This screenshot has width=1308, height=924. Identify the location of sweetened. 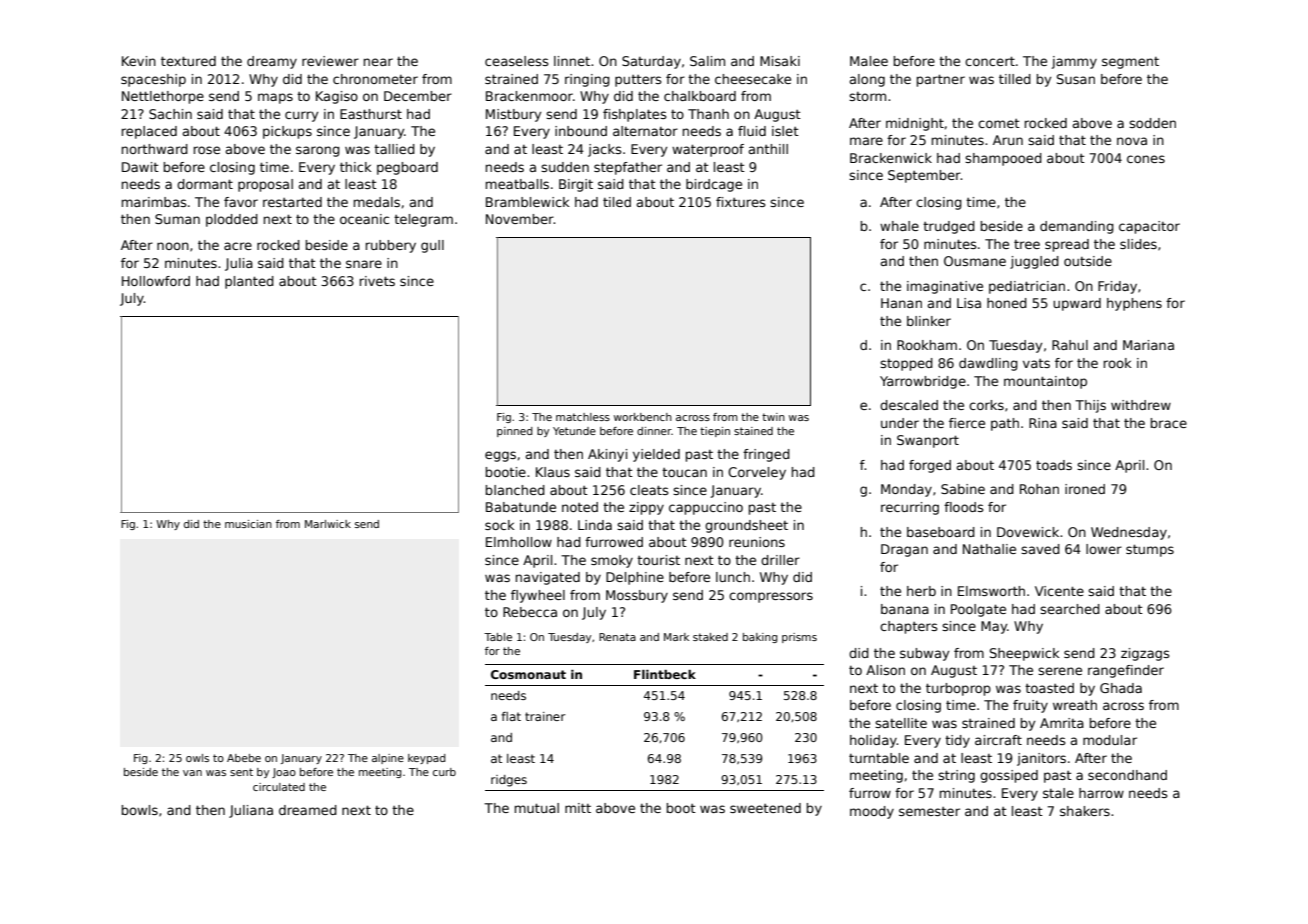
(765, 808).
